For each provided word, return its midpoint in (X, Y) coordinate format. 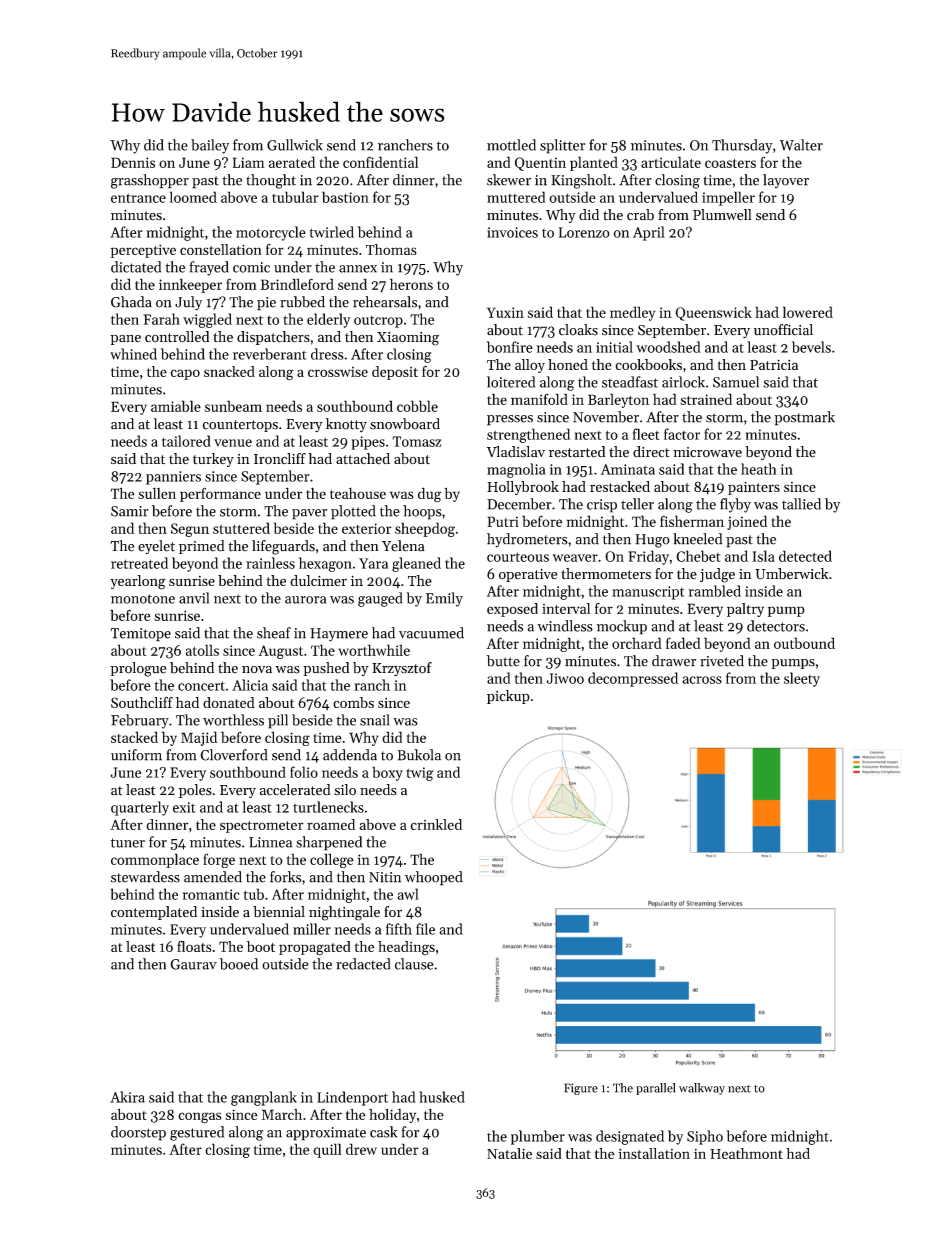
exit (184, 807)
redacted (363, 964)
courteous (518, 557)
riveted (722, 661)
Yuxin (505, 312)
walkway (702, 1089)
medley (632, 313)
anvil (194, 598)
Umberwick (791, 574)
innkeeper (190, 285)
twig (420, 774)
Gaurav (193, 964)
